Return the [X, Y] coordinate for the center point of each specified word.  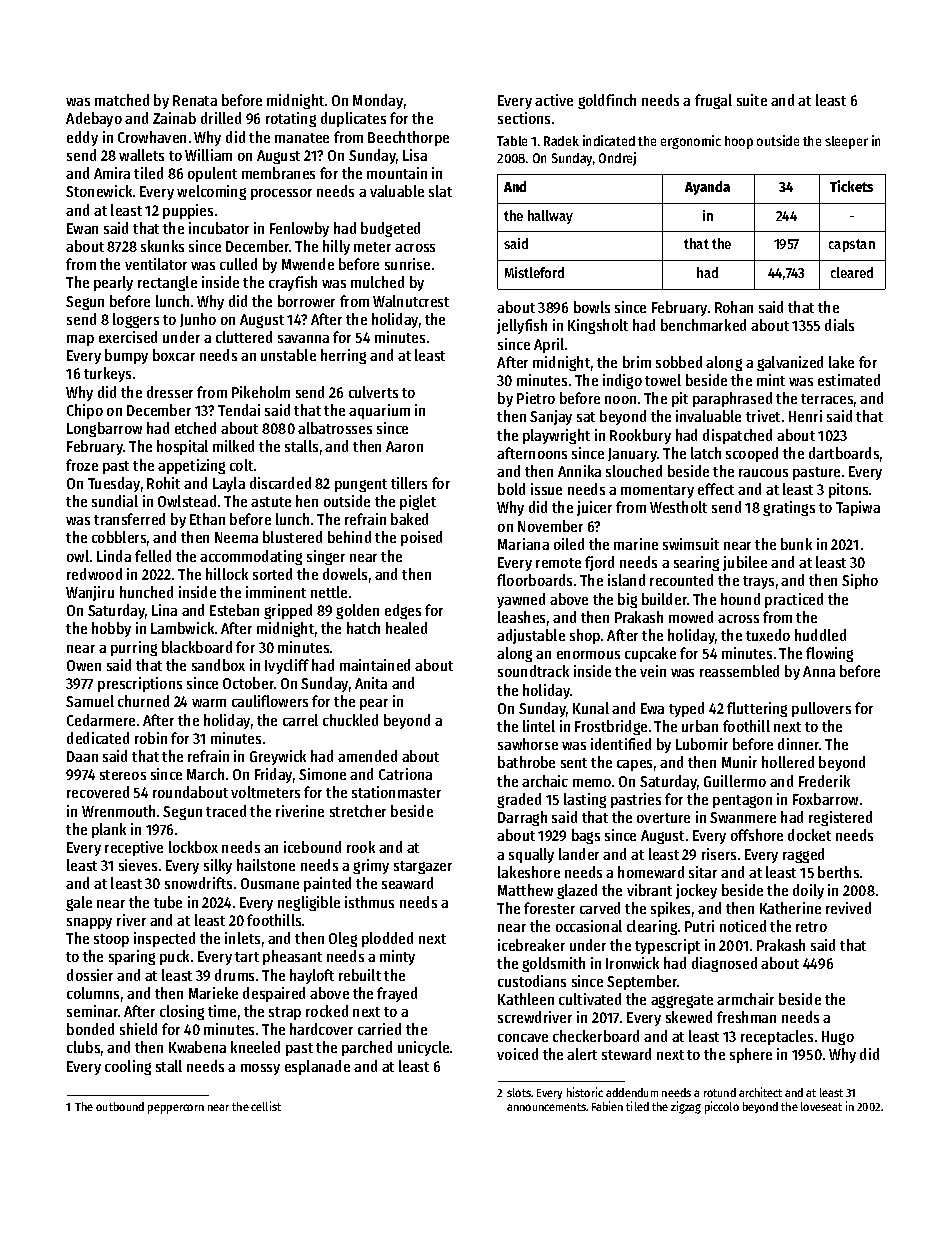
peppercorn [176, 1109]
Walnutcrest [411, 301]
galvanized [790, 363]
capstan [852, 245]
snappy [89, 923]
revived [848, 908]
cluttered [244, 337]
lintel [539, 726]
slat [440, 191]
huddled [820, 635]
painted [327, 884]
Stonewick [99, 191]
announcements [547, 1107]
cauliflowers [270, 701]
